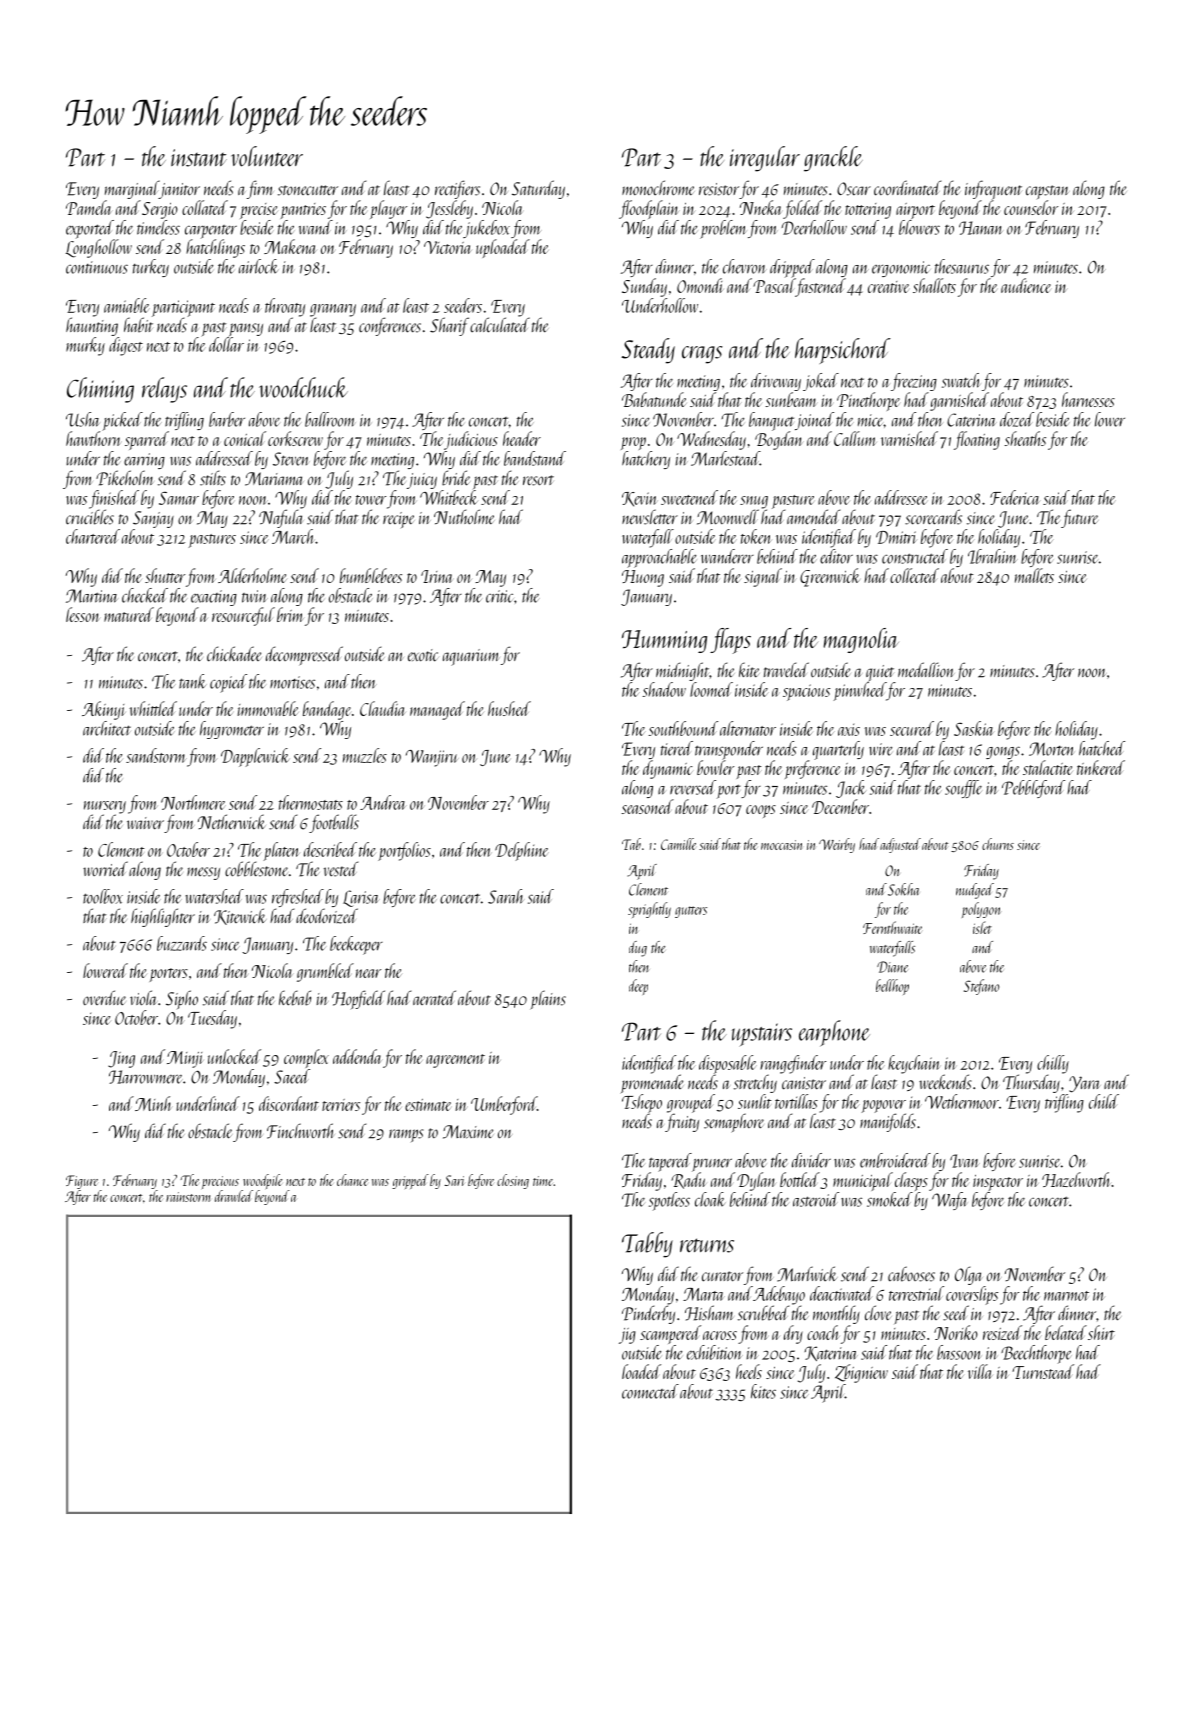 The image size is (1194, 1729). I want to click on reversed, so click(693, 787).
